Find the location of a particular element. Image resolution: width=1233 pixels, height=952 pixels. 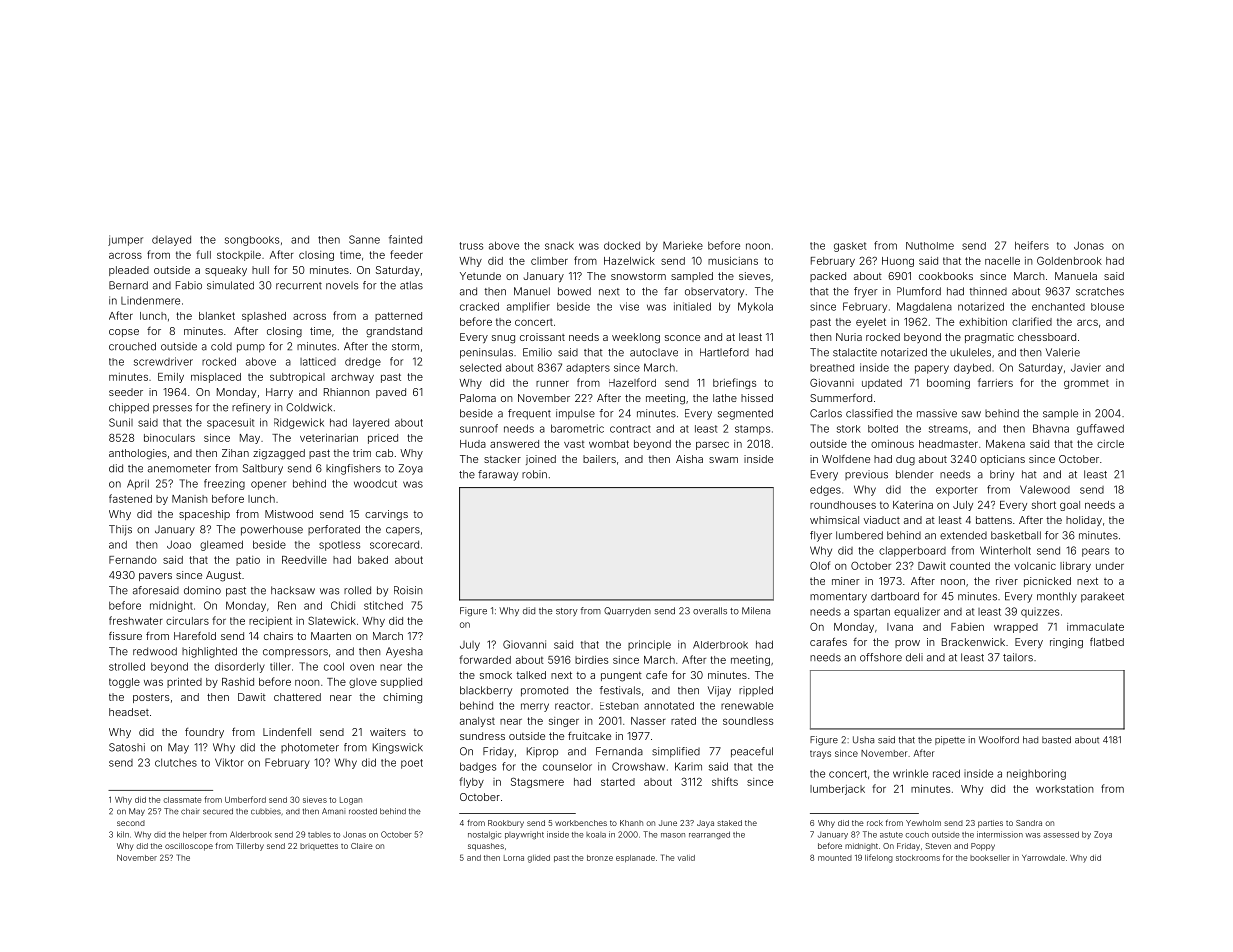

Rashid is located at coordinates (238, 682).
